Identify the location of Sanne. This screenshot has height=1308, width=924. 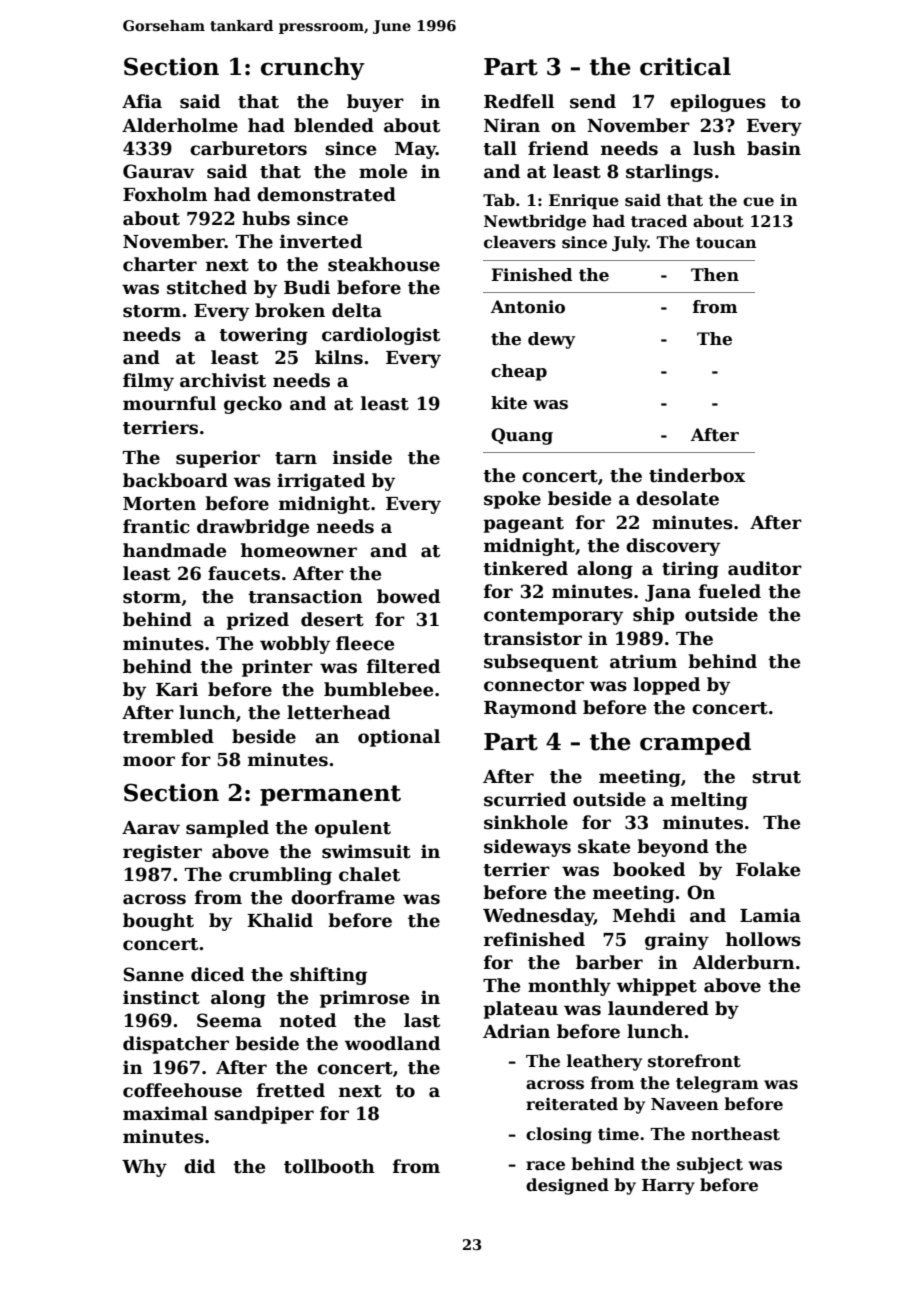
(154, 974).
